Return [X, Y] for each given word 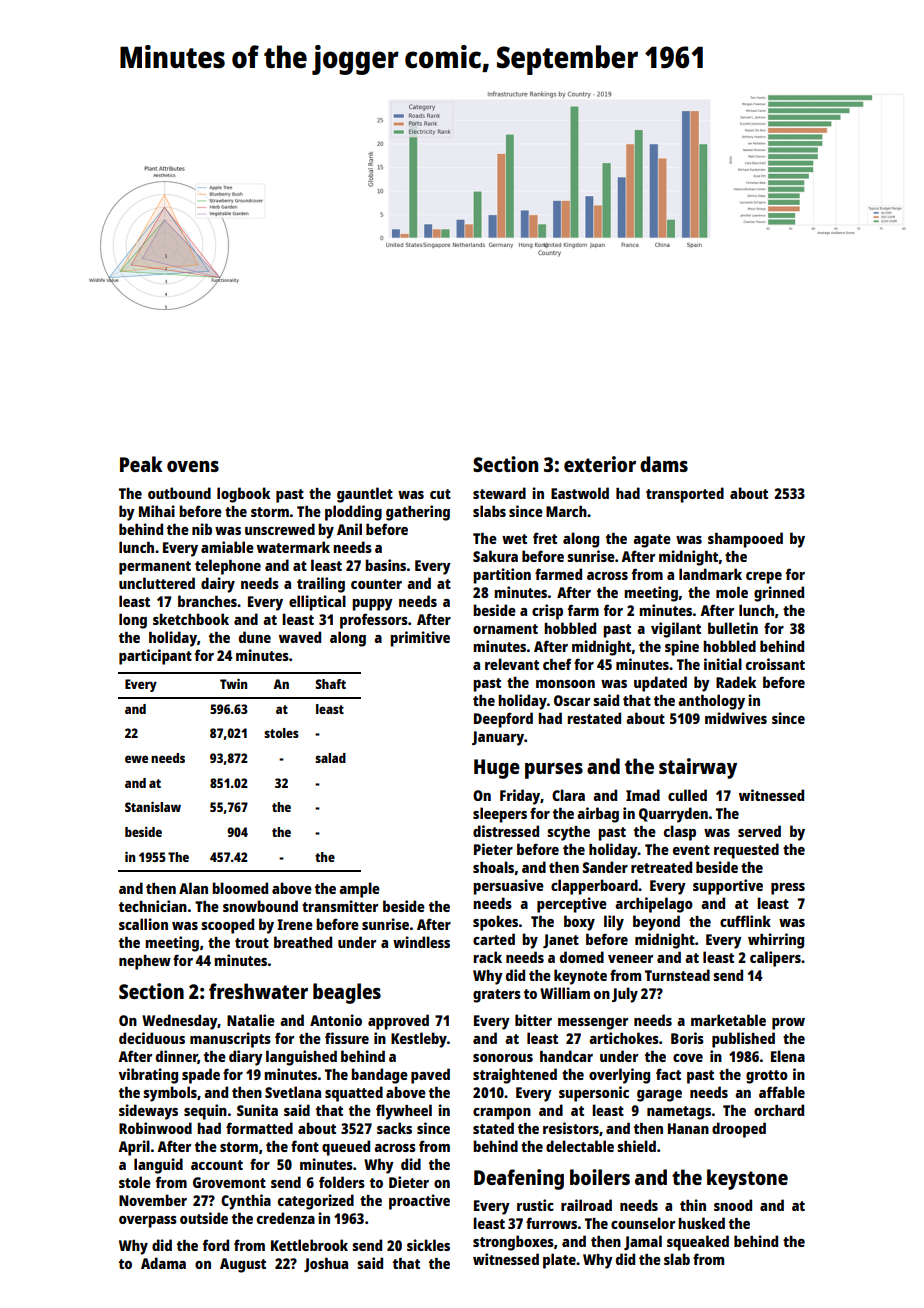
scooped [227, 926]
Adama [163, 1263]
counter [376, 584]
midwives [736, 718]
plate [559, 1261]
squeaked [698, 1243]
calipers [775, 959]
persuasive [508, 887]
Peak [141, 464]
